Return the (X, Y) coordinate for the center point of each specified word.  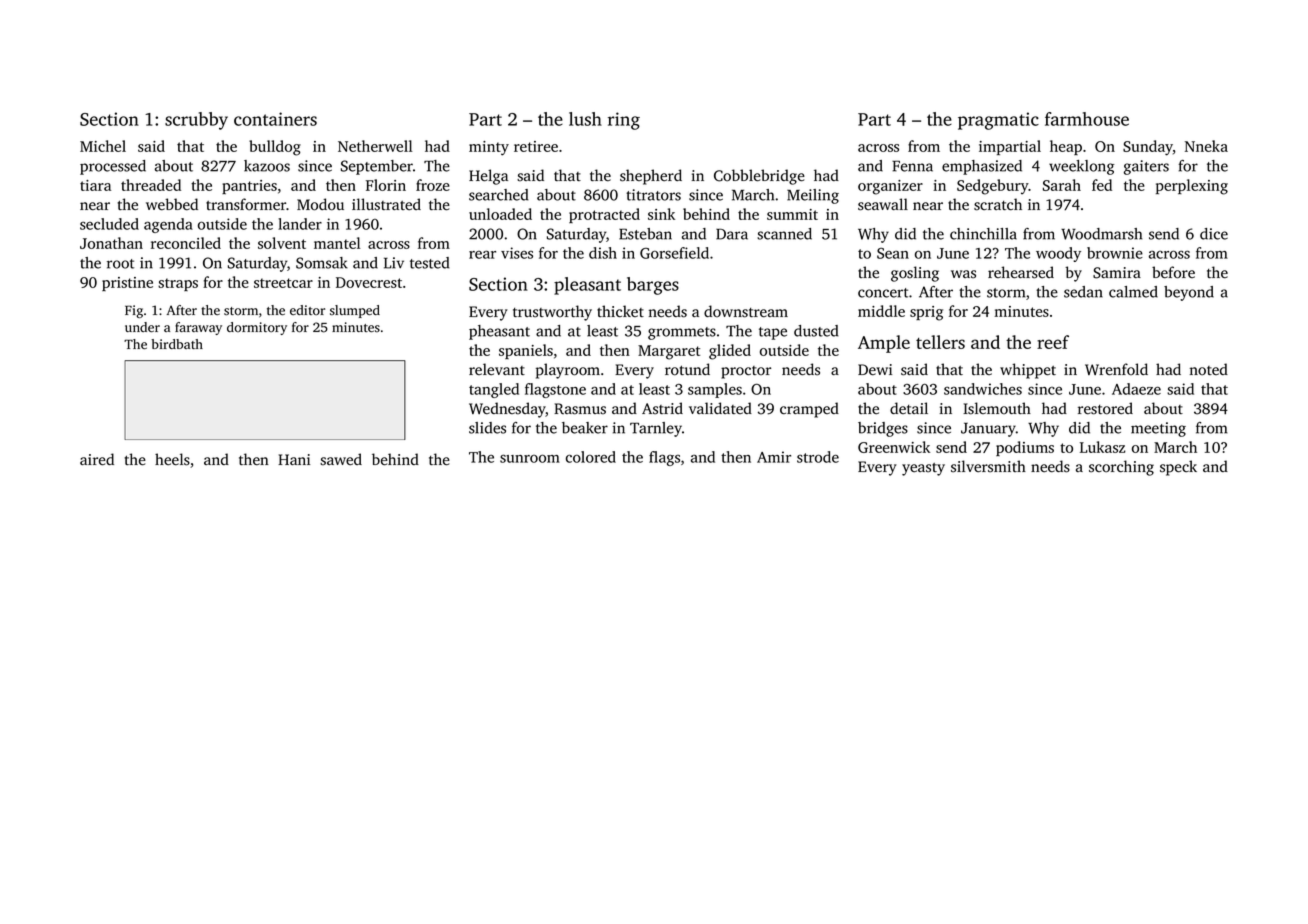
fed (1102, 185)
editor (307, 310)
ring (624, 121)
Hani (294, 459)
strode (818, 457)
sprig (926, 313)
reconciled (186, 243)
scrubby (196, 121)
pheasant (499, 332)
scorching (1121, 468)
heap (1066, 147)
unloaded (500, 214)
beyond (1189, 293)
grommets (682, 333)
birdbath (177, 344)
